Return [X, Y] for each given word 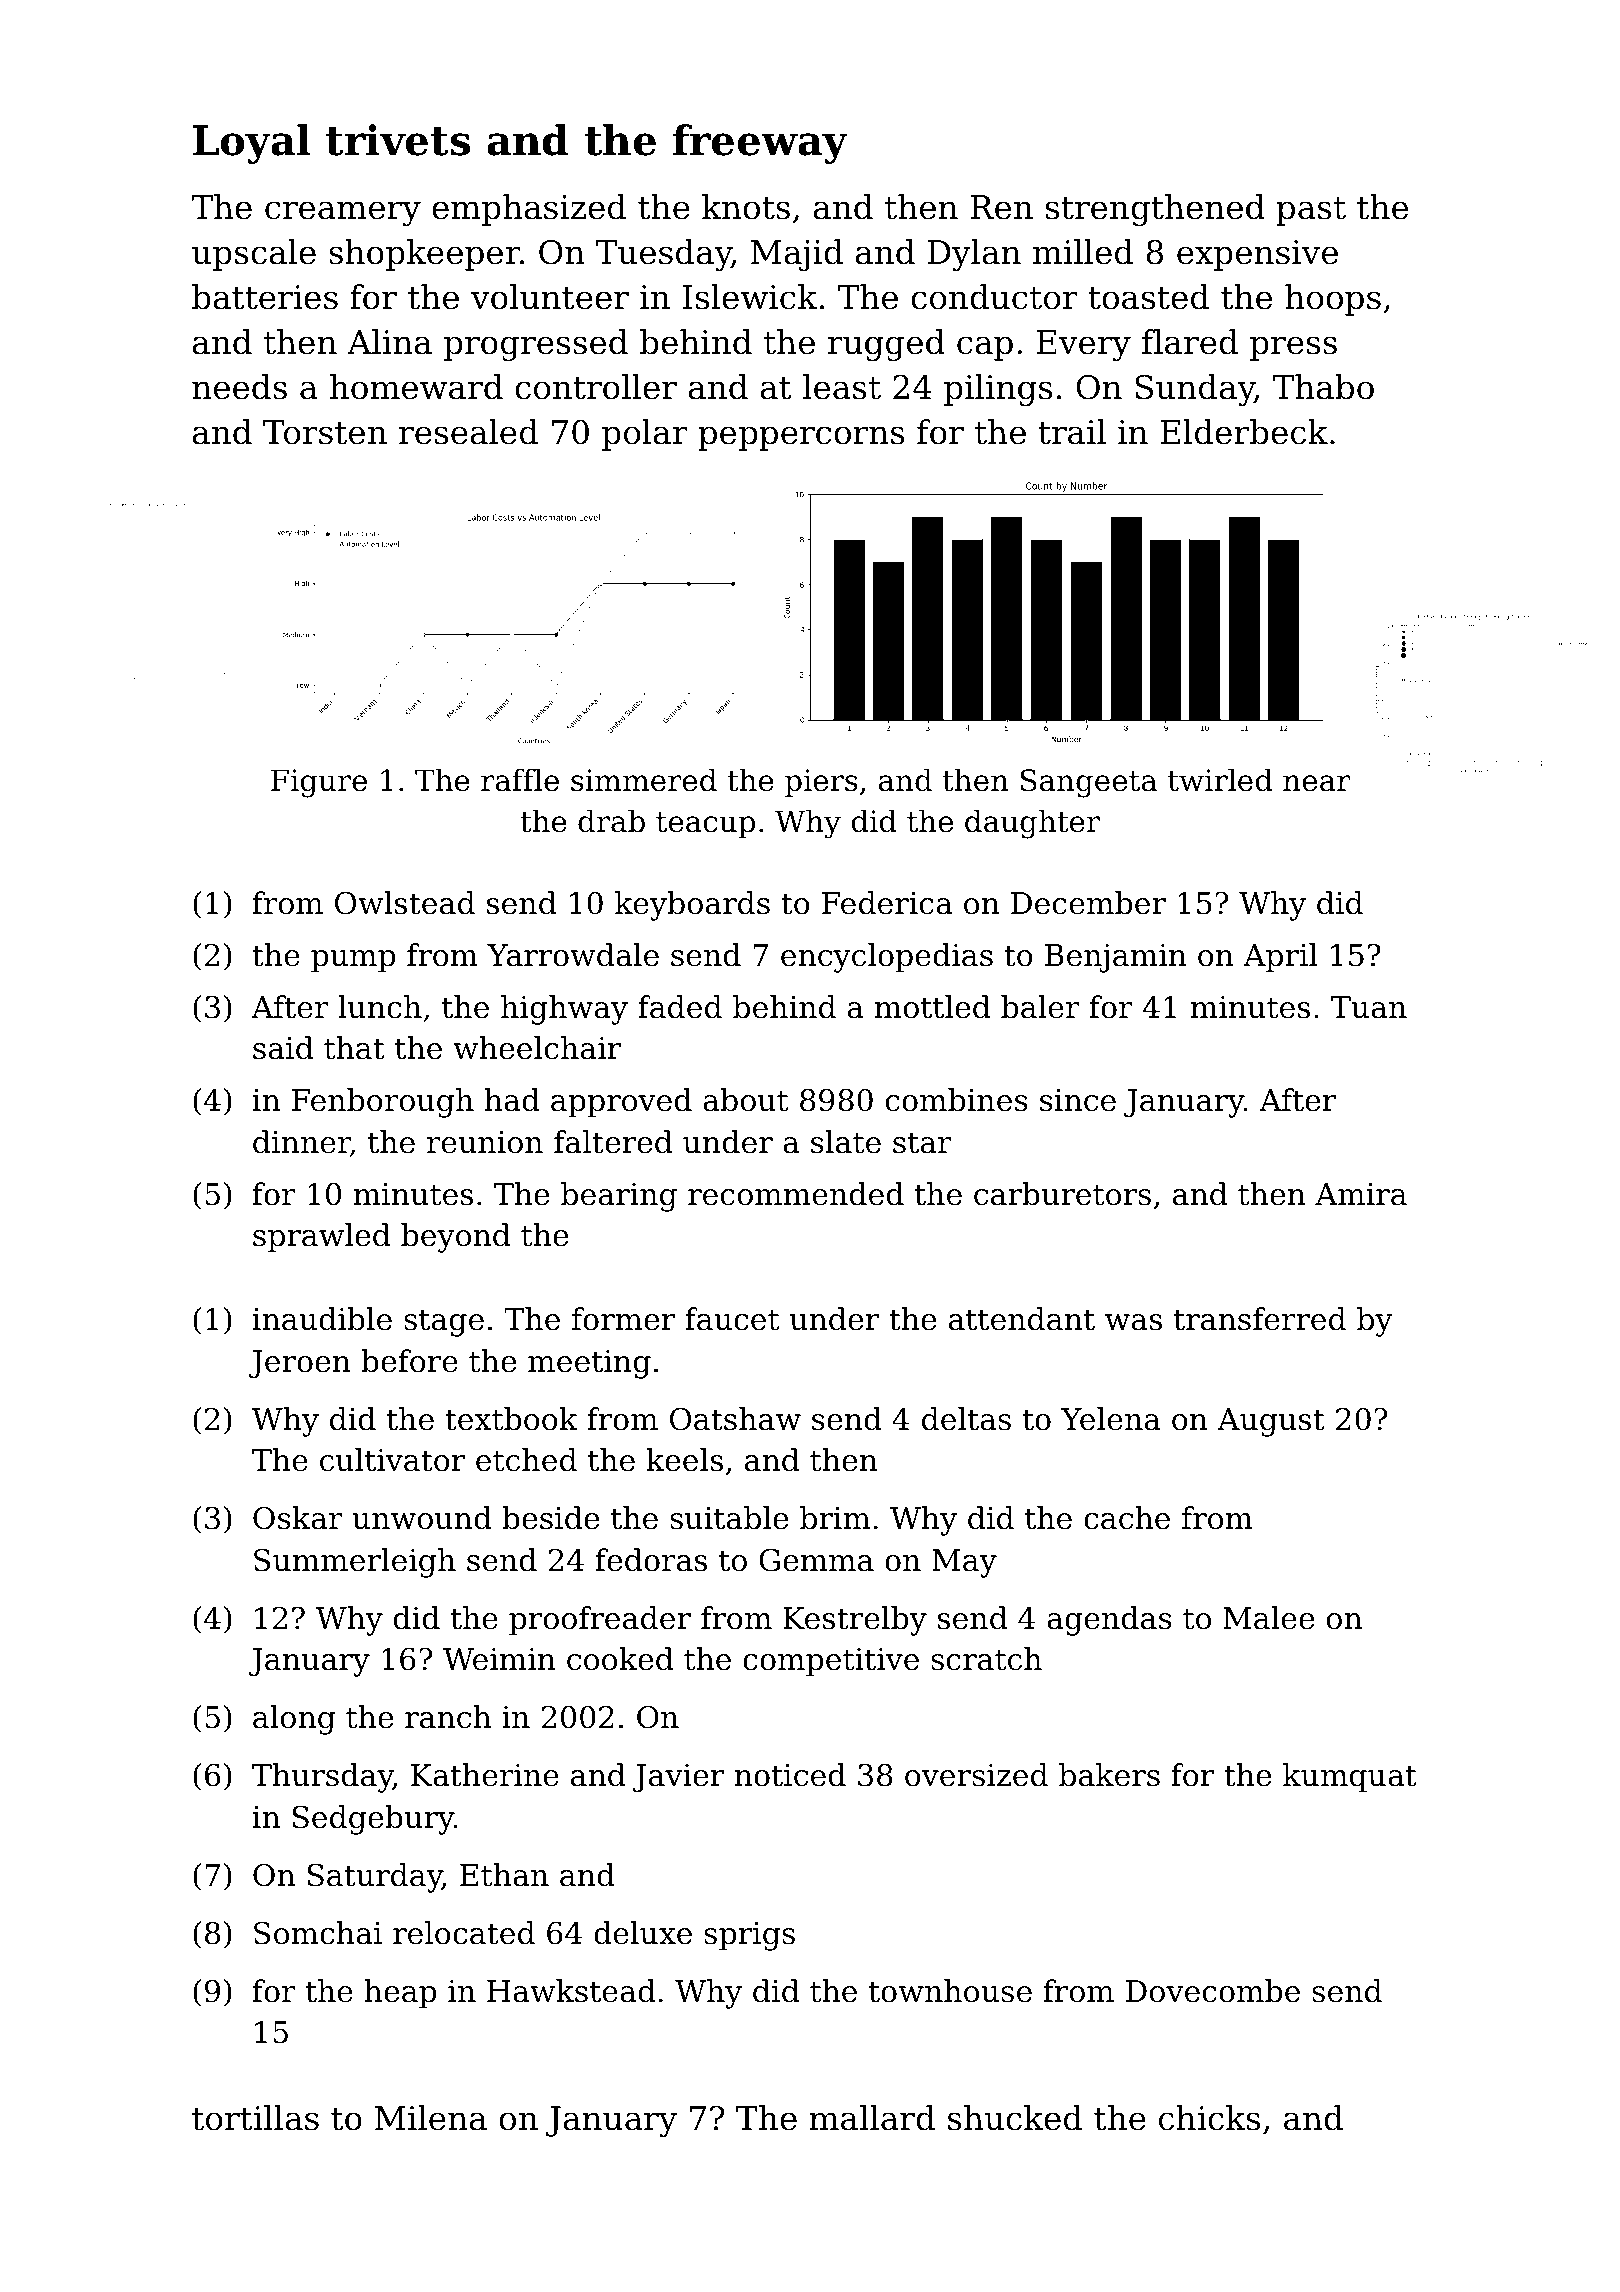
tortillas [255, 2118]
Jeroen [300, 1364]
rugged [886, 345]
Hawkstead [571, 1991]
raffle [520, 780]
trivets [398, 140]
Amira [1361, 1194]
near [1317, 783]
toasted [1148, 297]
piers [821, 783]
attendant [1022, 1319]
